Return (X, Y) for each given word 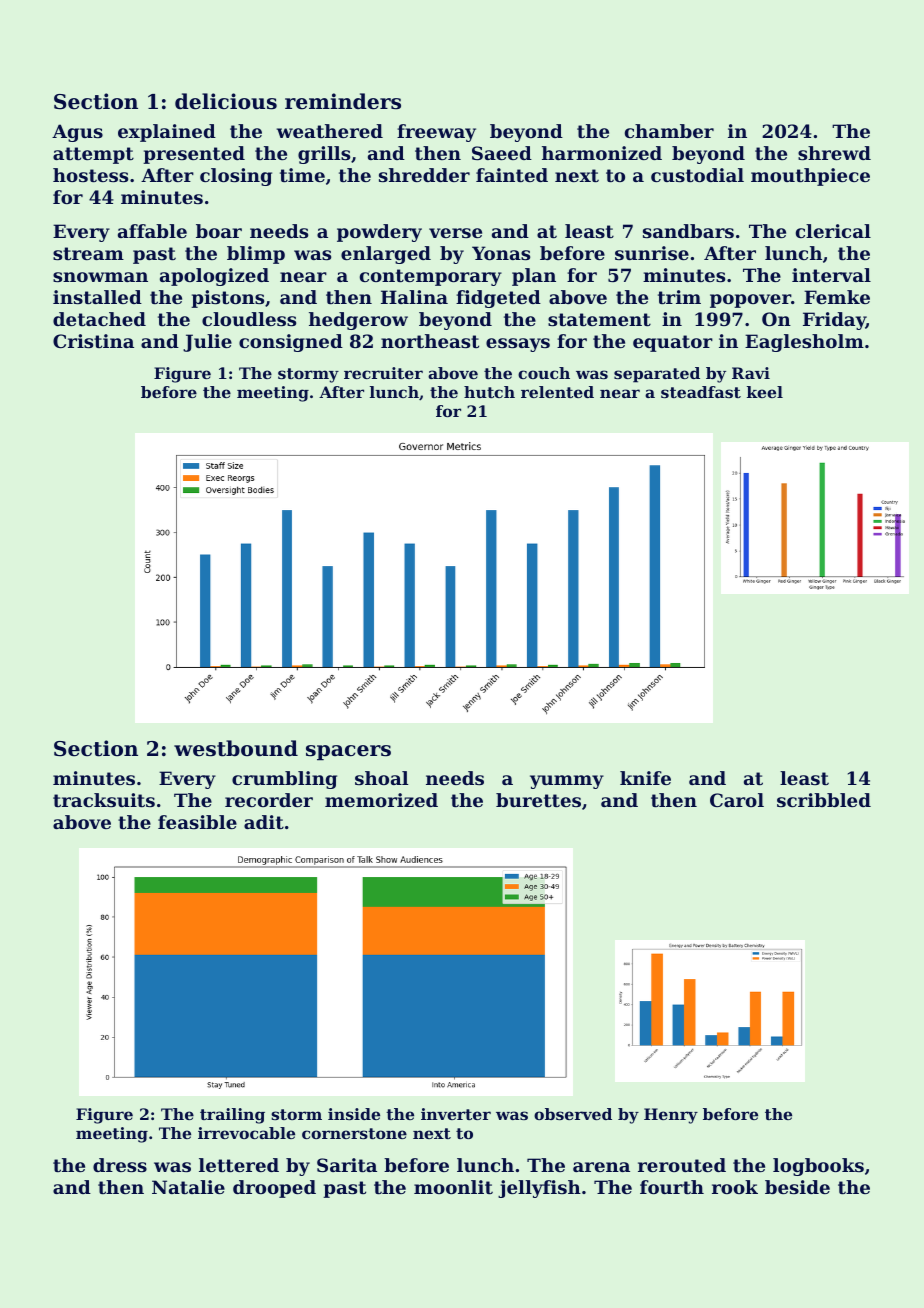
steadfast (701, 392)
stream (88, 253)
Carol (737, 800)
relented (557, 392)
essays (518, 345)
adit (264, 822)
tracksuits (104, 800)
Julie (207, 343)
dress (120, 1165)
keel (765, 392)
